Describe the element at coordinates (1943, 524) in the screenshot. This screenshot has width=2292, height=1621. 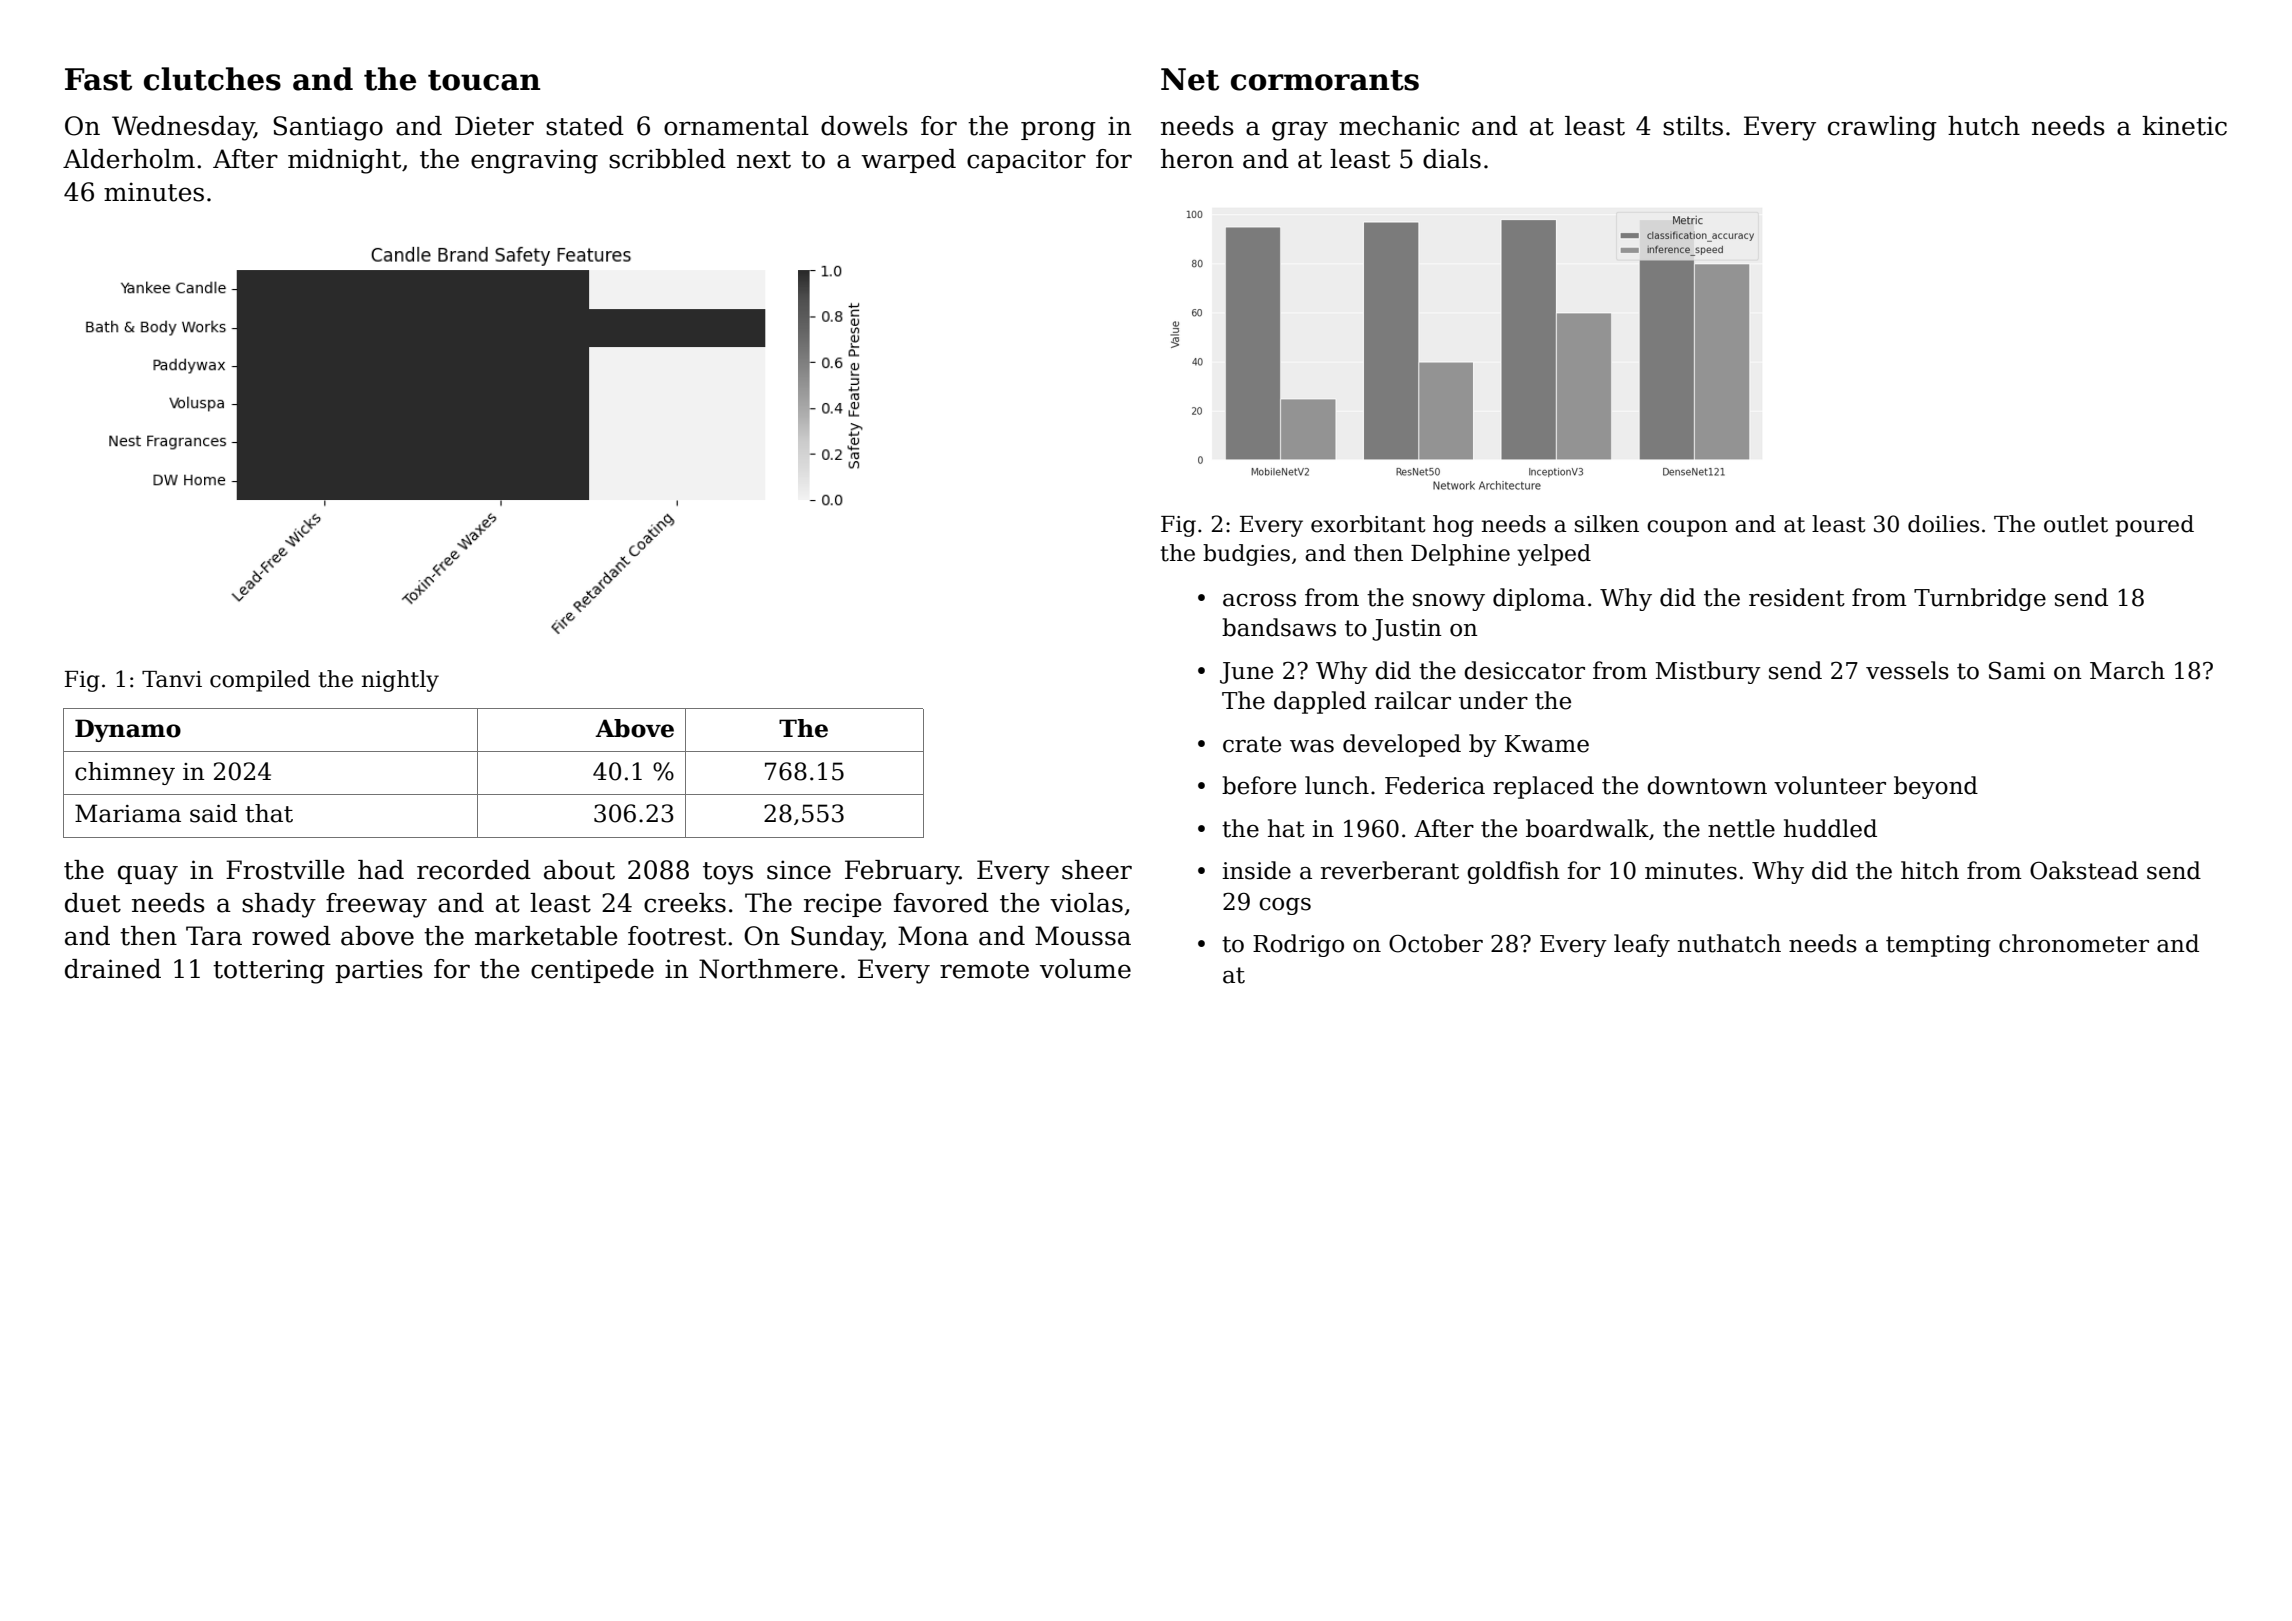
I see `doilies` at that location.
